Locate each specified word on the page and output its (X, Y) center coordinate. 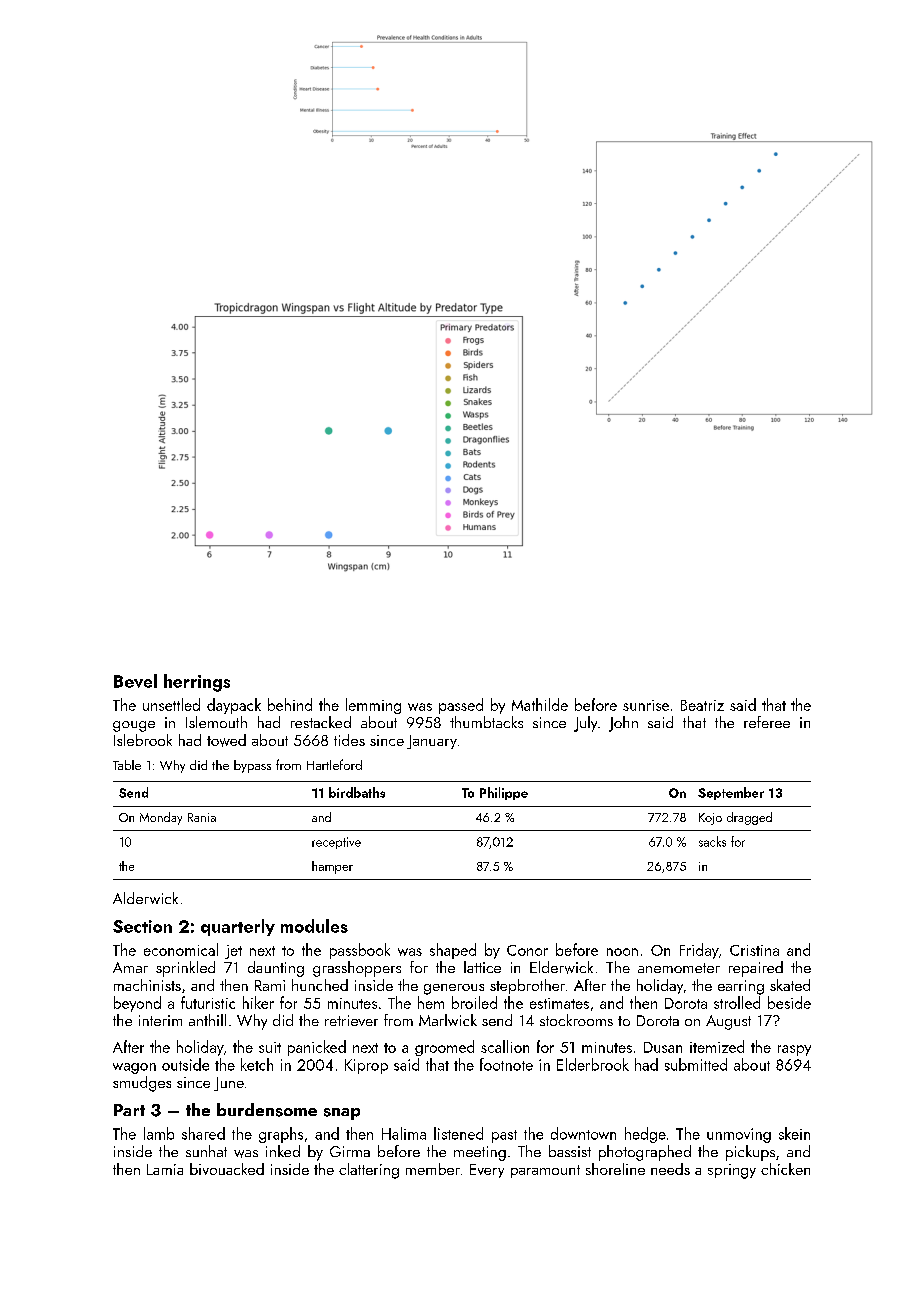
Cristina (754, 950)
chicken (785, 1169)
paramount (545, 1171)
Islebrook (143, 740)
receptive (336, 843)
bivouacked (227, 1169)
